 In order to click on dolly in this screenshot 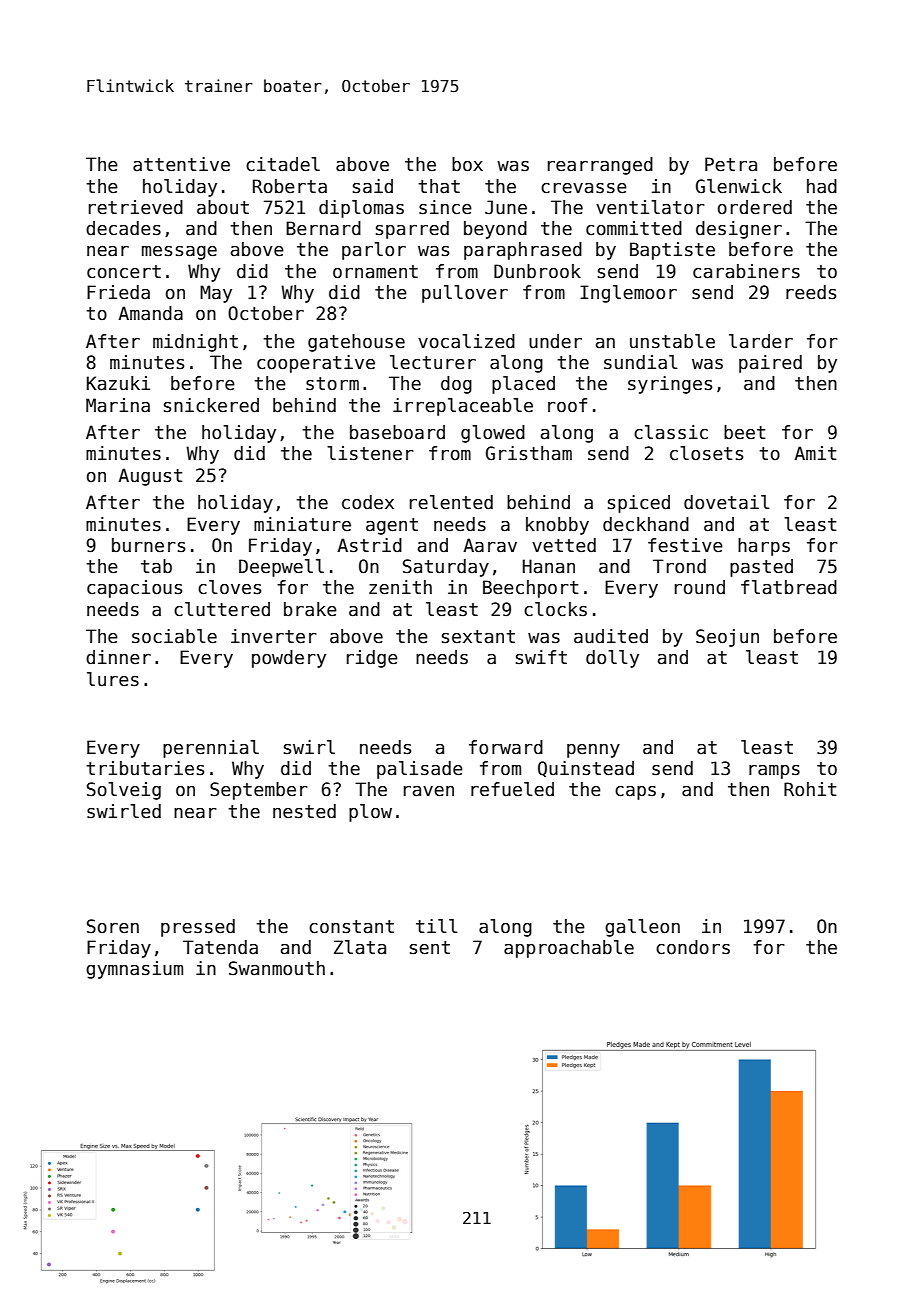, I will do `click(612, 659)`.
